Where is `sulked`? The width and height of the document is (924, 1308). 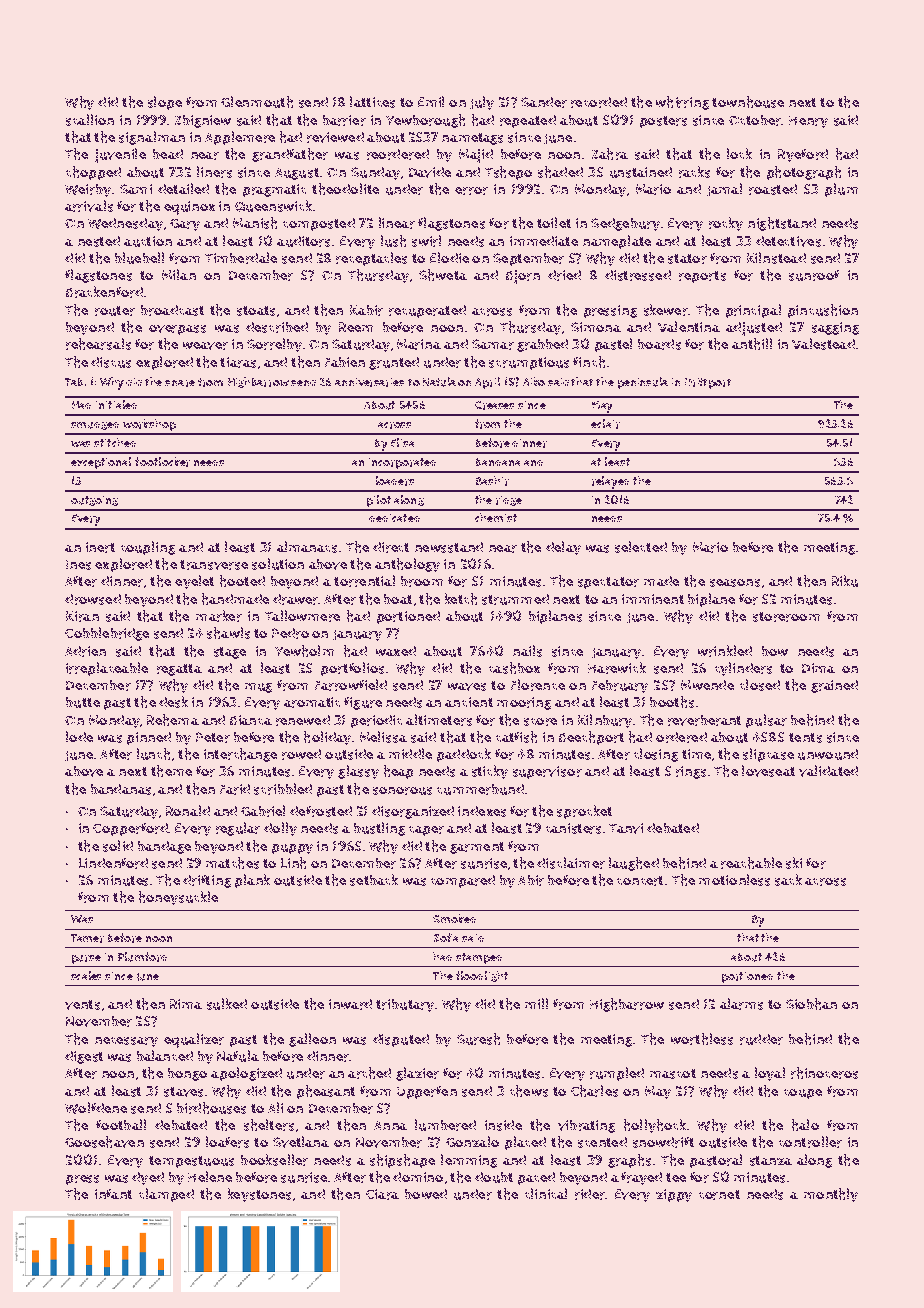
sulked is located at coordinates (227, 1004).
